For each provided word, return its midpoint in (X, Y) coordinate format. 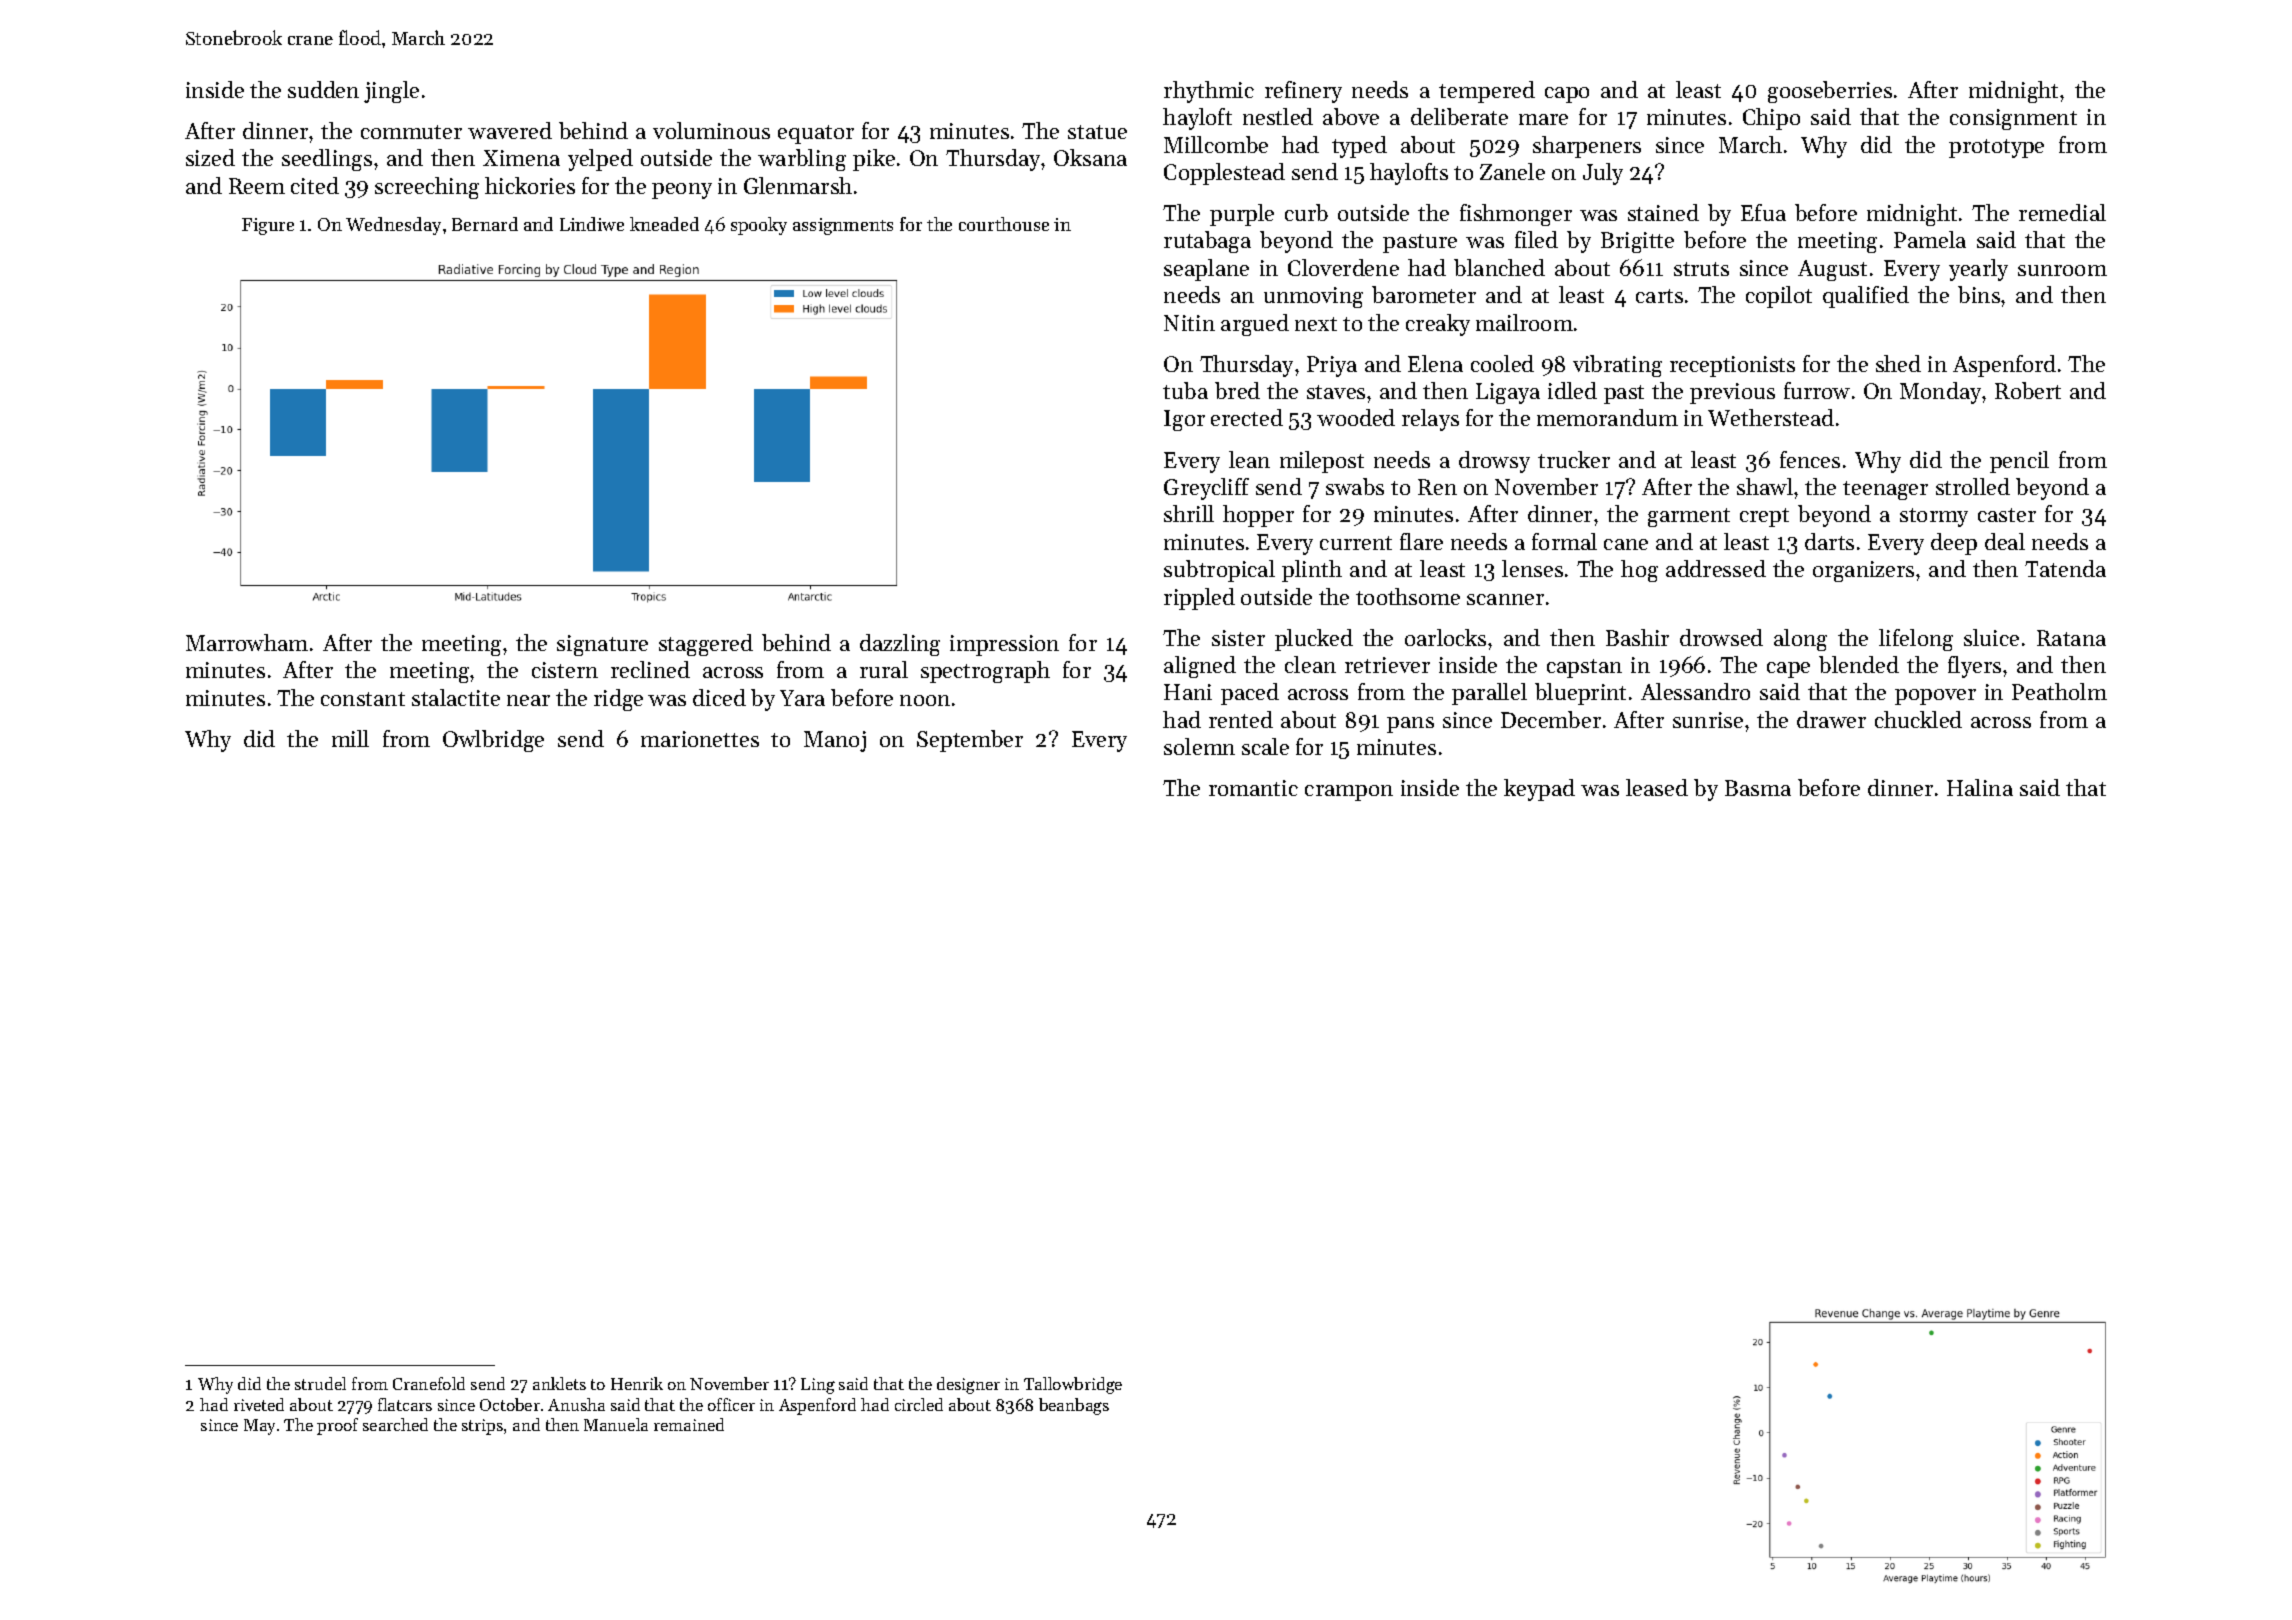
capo (1567, 95)
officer (731, 1404)
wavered (510, 130)
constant (363, 699)
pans (1410, 725)
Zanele (1512, 171)
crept (1764, 517)
